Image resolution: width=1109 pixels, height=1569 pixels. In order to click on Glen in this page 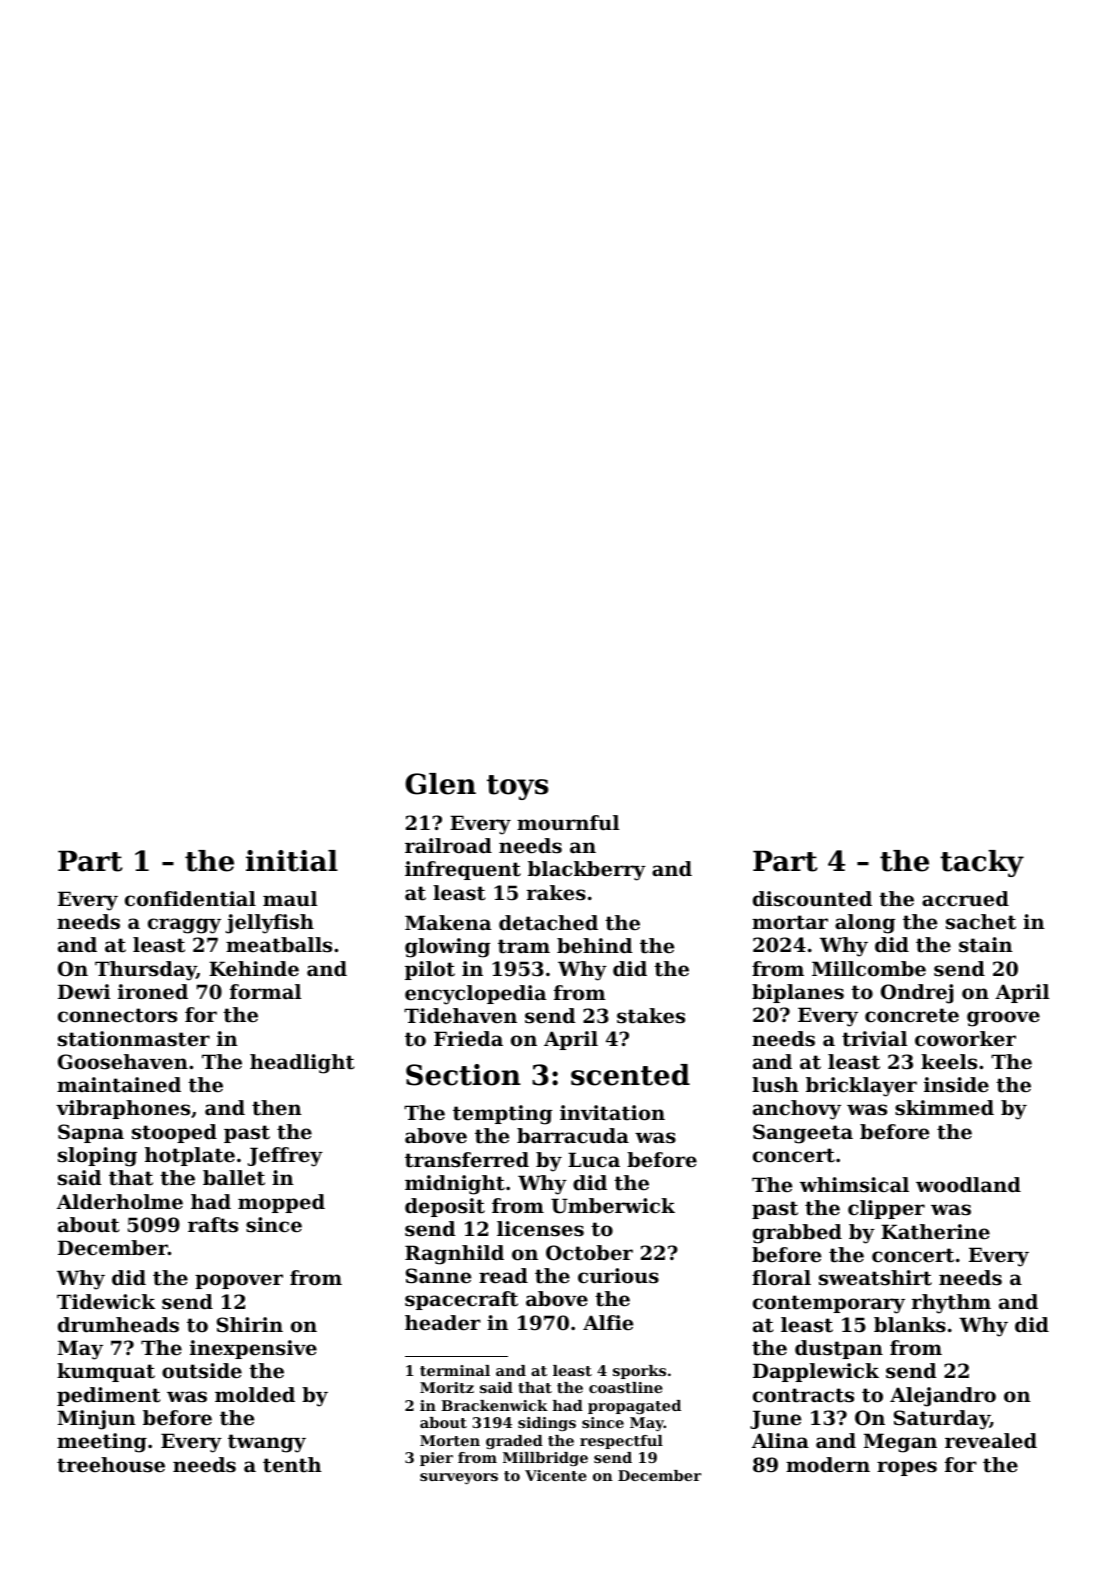, I will do `click(440, 784)`.
